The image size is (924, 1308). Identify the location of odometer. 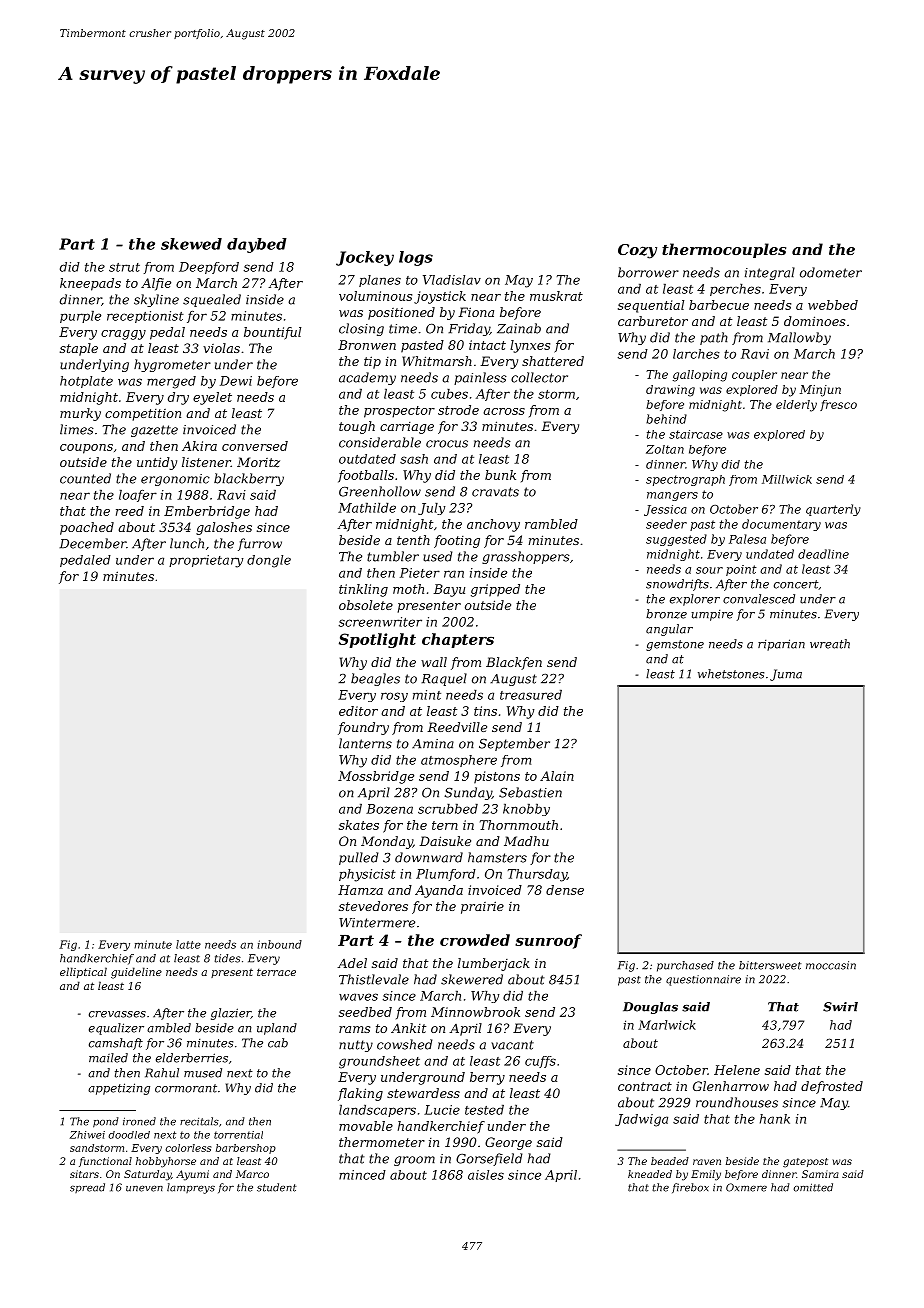
(831, 272).
